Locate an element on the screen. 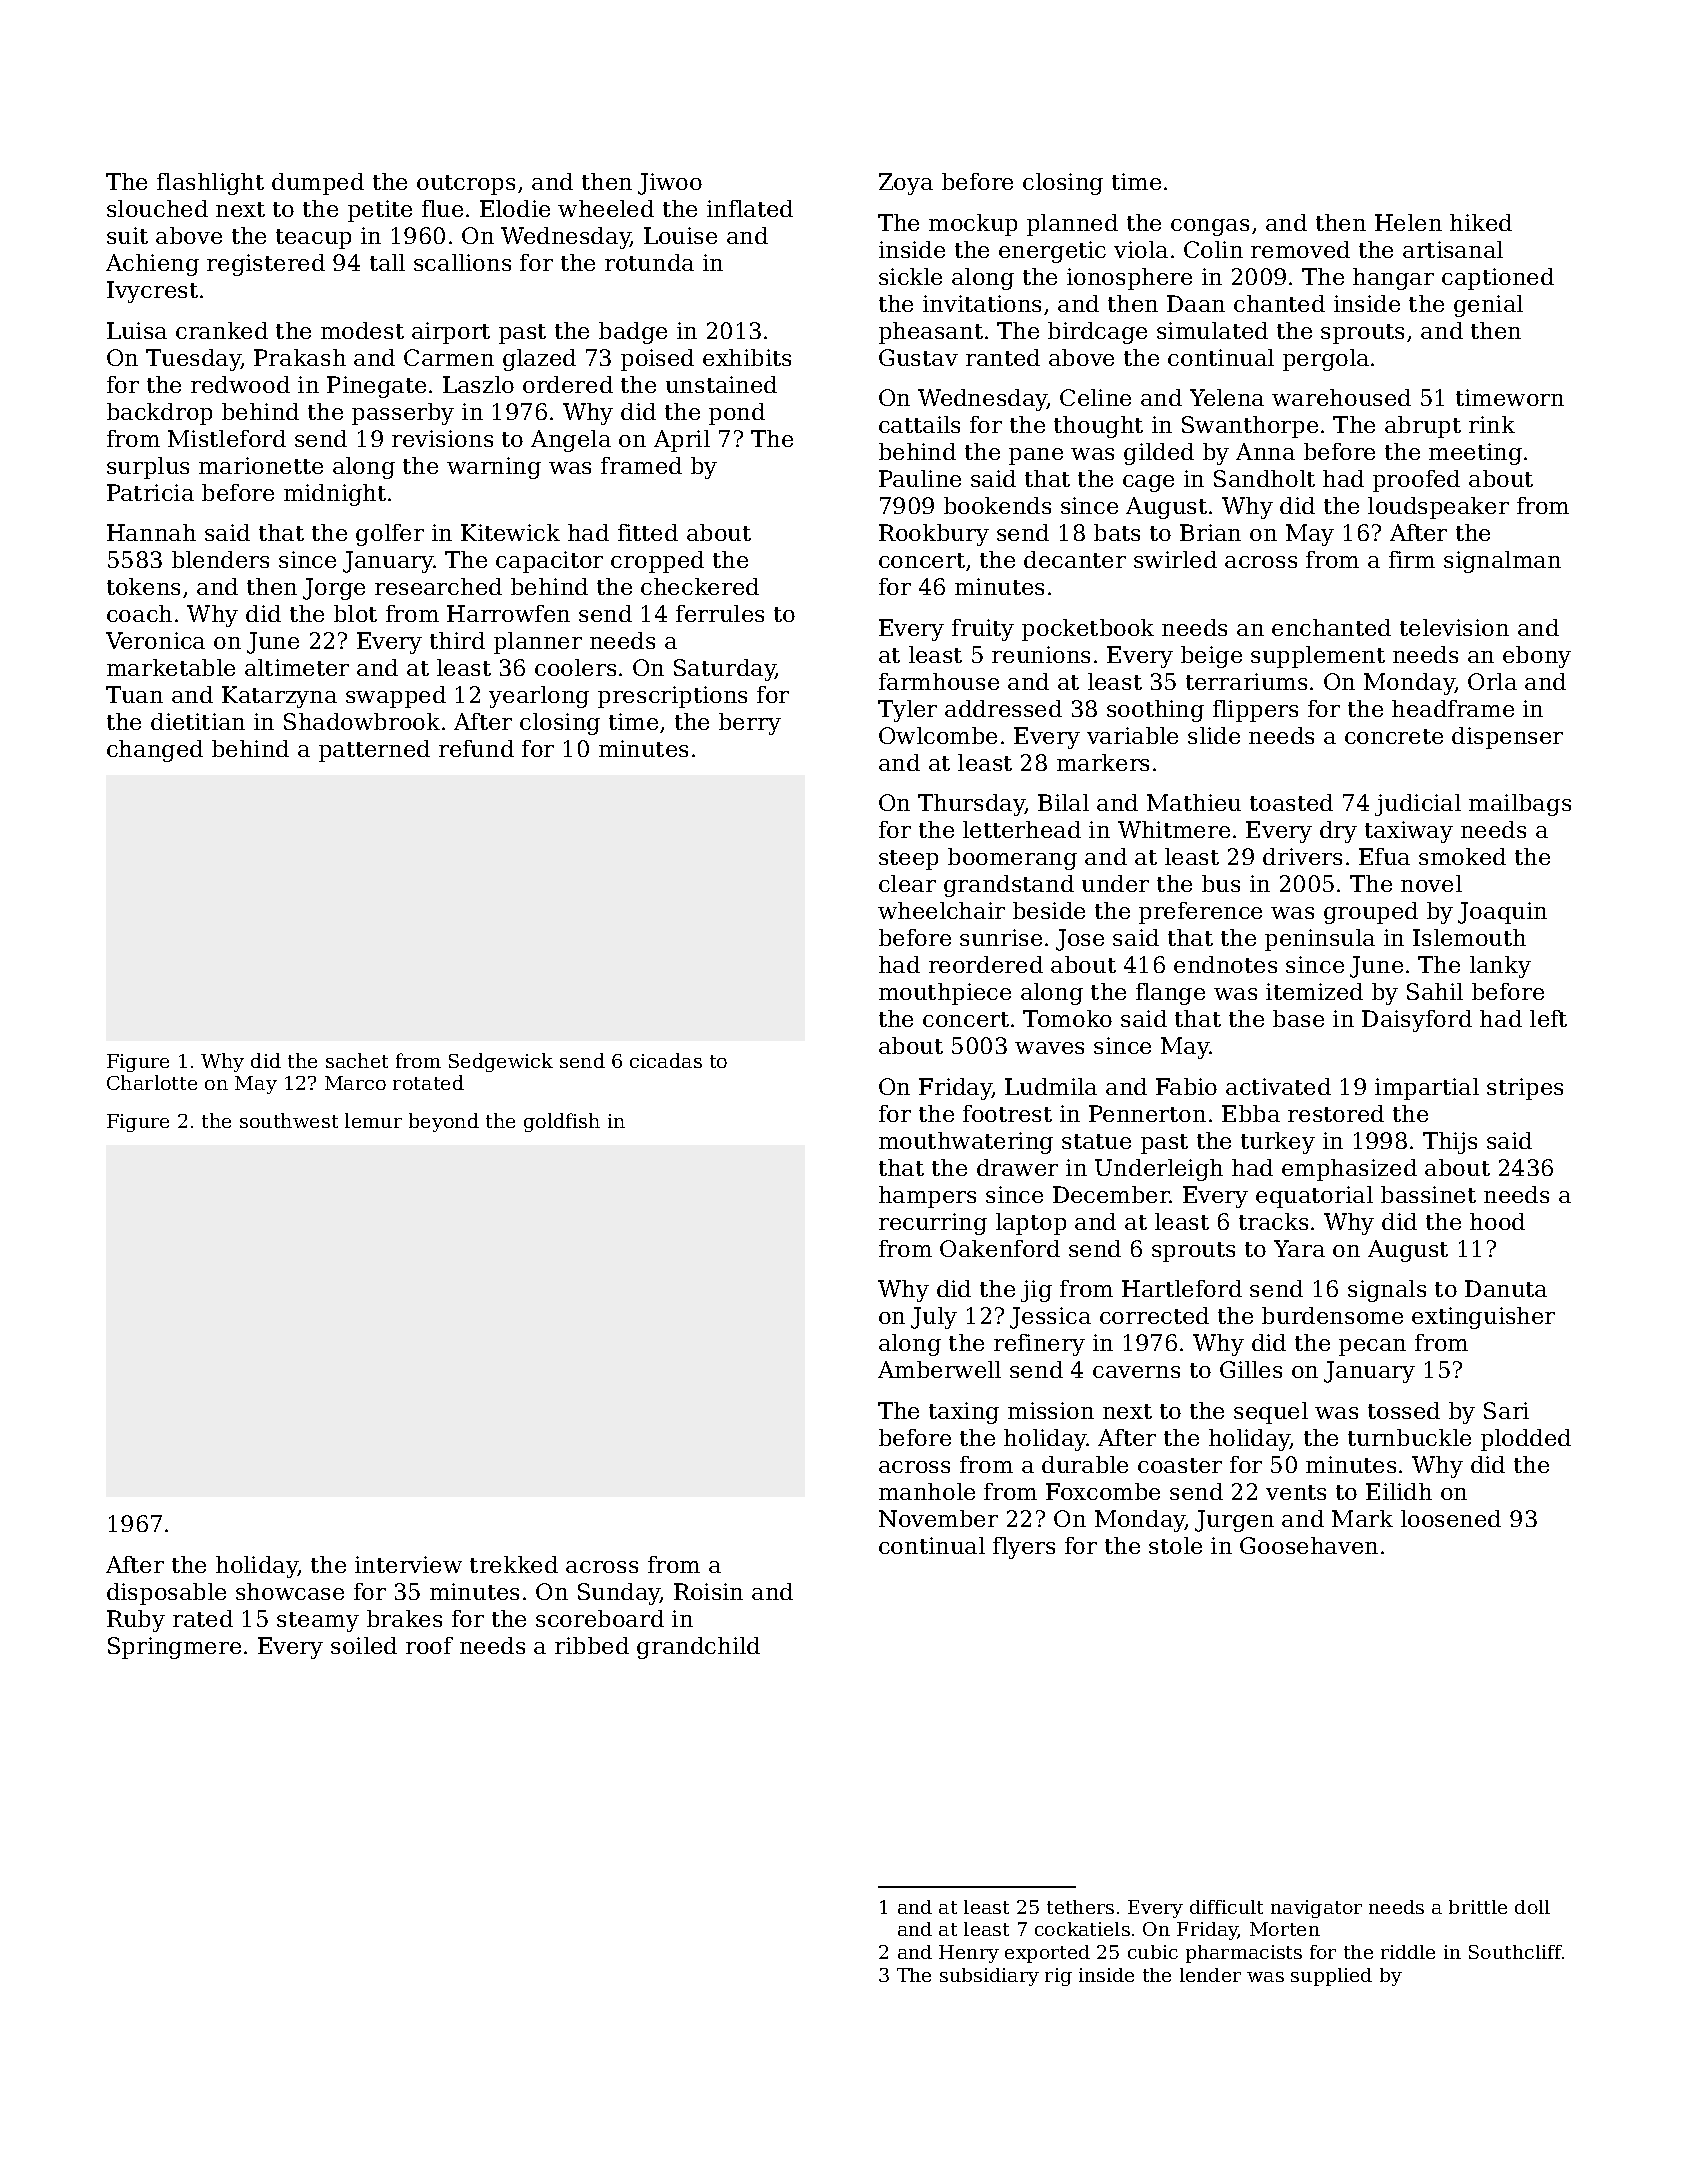 The height and width of the screenshot is (2178, 1683). Eilidh is located at coordinates (1399, 1491).
